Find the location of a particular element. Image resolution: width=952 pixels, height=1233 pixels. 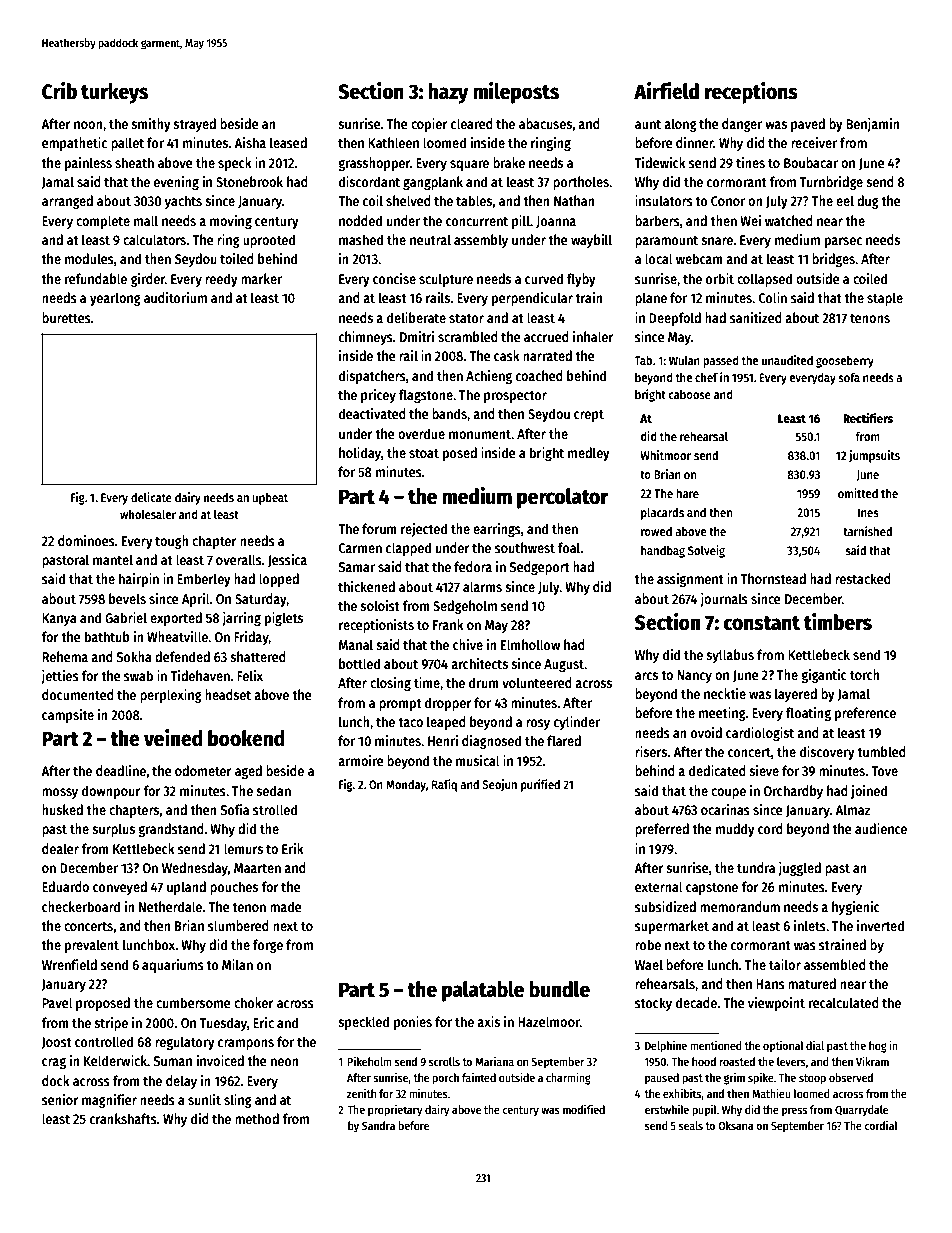

surplus is located at coordinates (113, 830).
